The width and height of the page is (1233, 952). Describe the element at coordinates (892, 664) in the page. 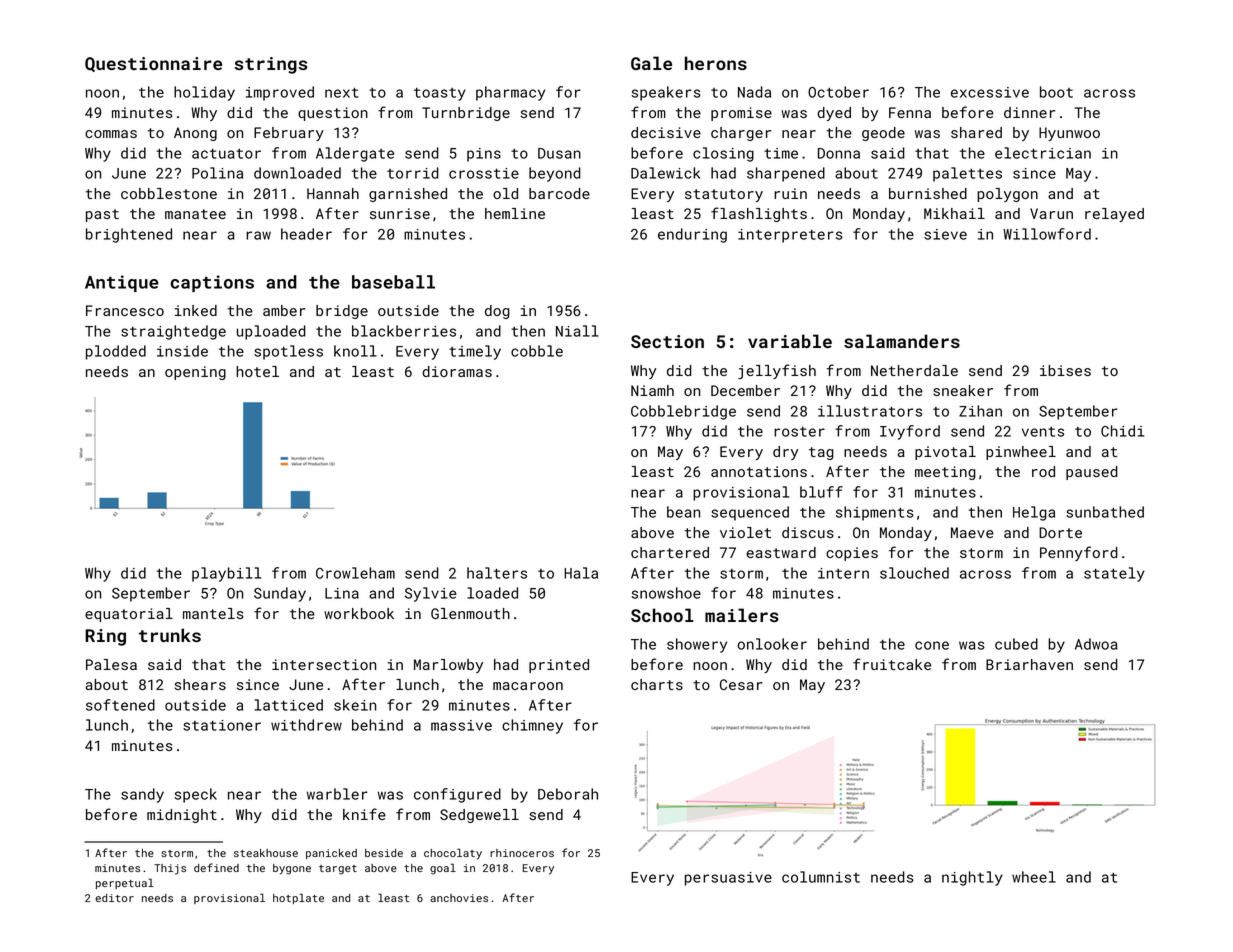

I see `fruitcake` at that location.
